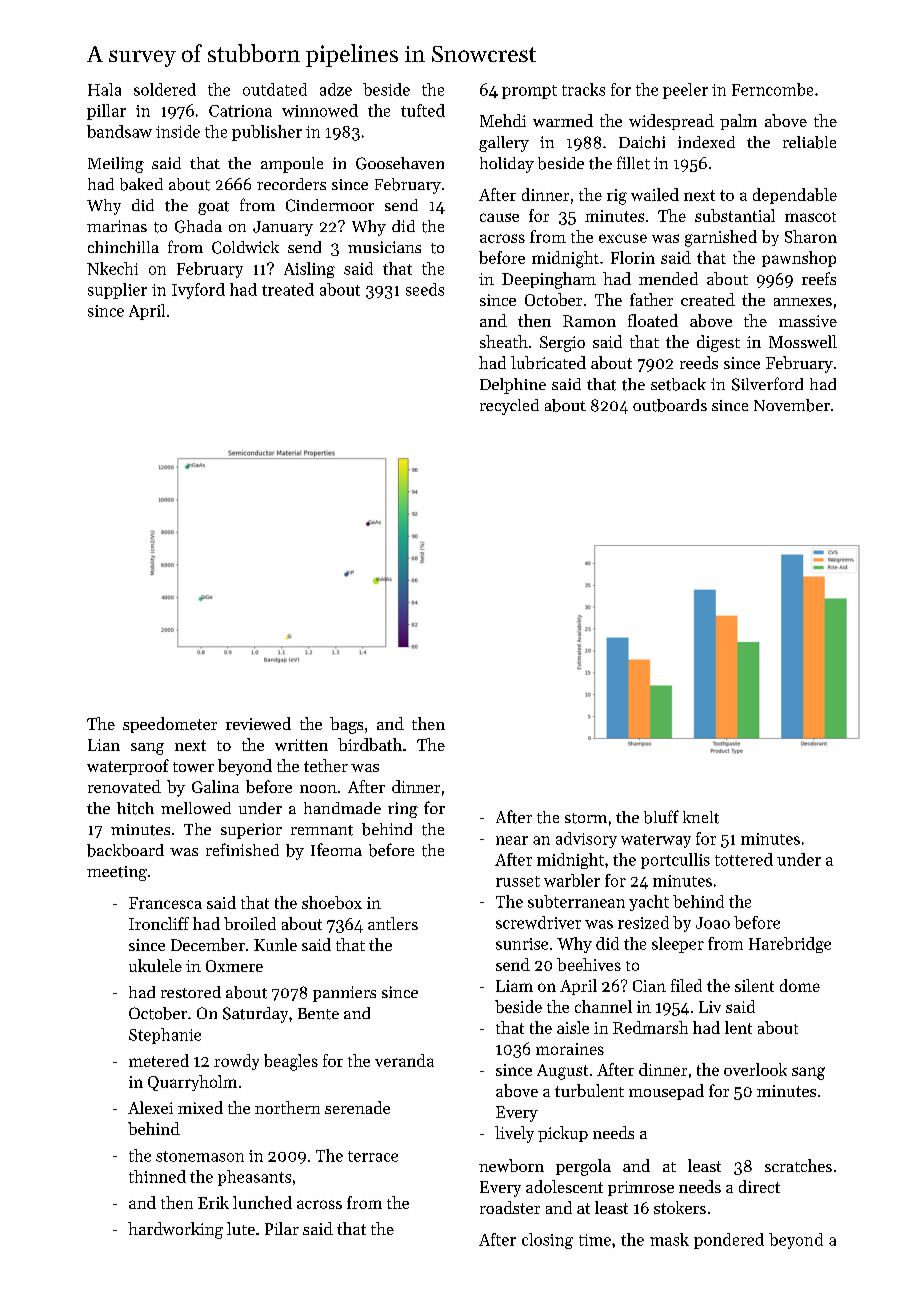 Image resolution: width=924 pixels, height=1308 pixels. Describe the element at coordinates (258, 723) in the document. I see `reviewed` at that location.
